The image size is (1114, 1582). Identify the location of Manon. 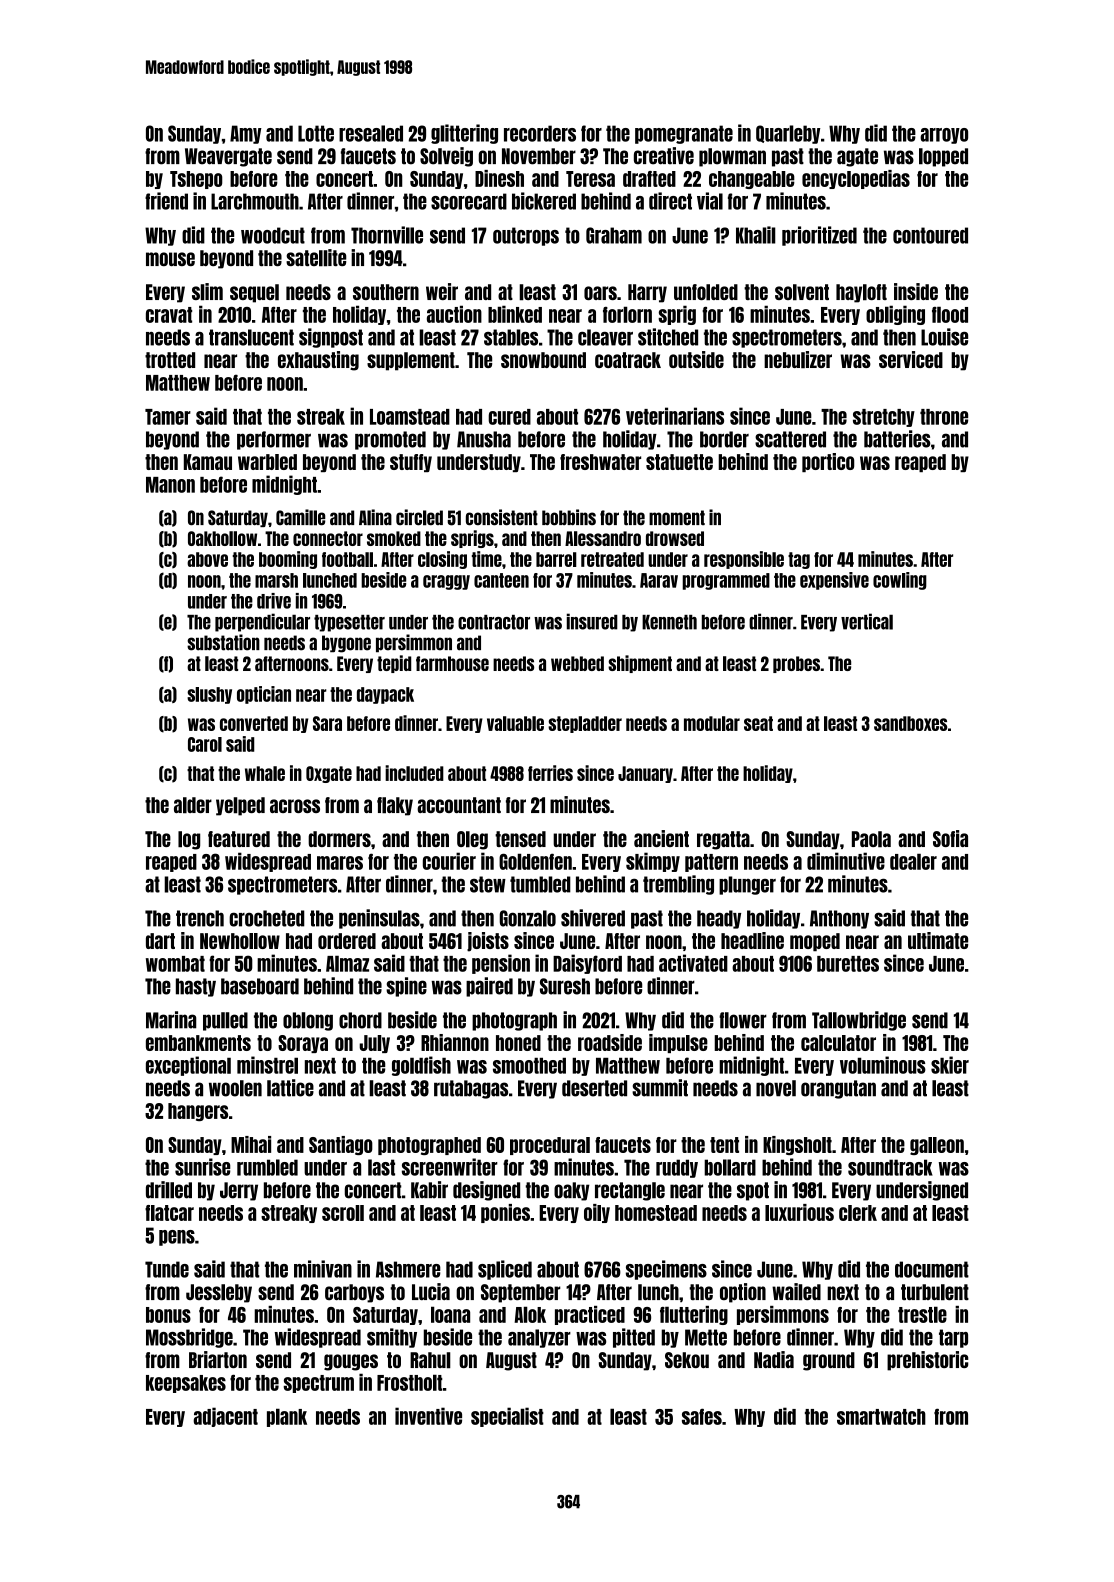
(170, 485).
